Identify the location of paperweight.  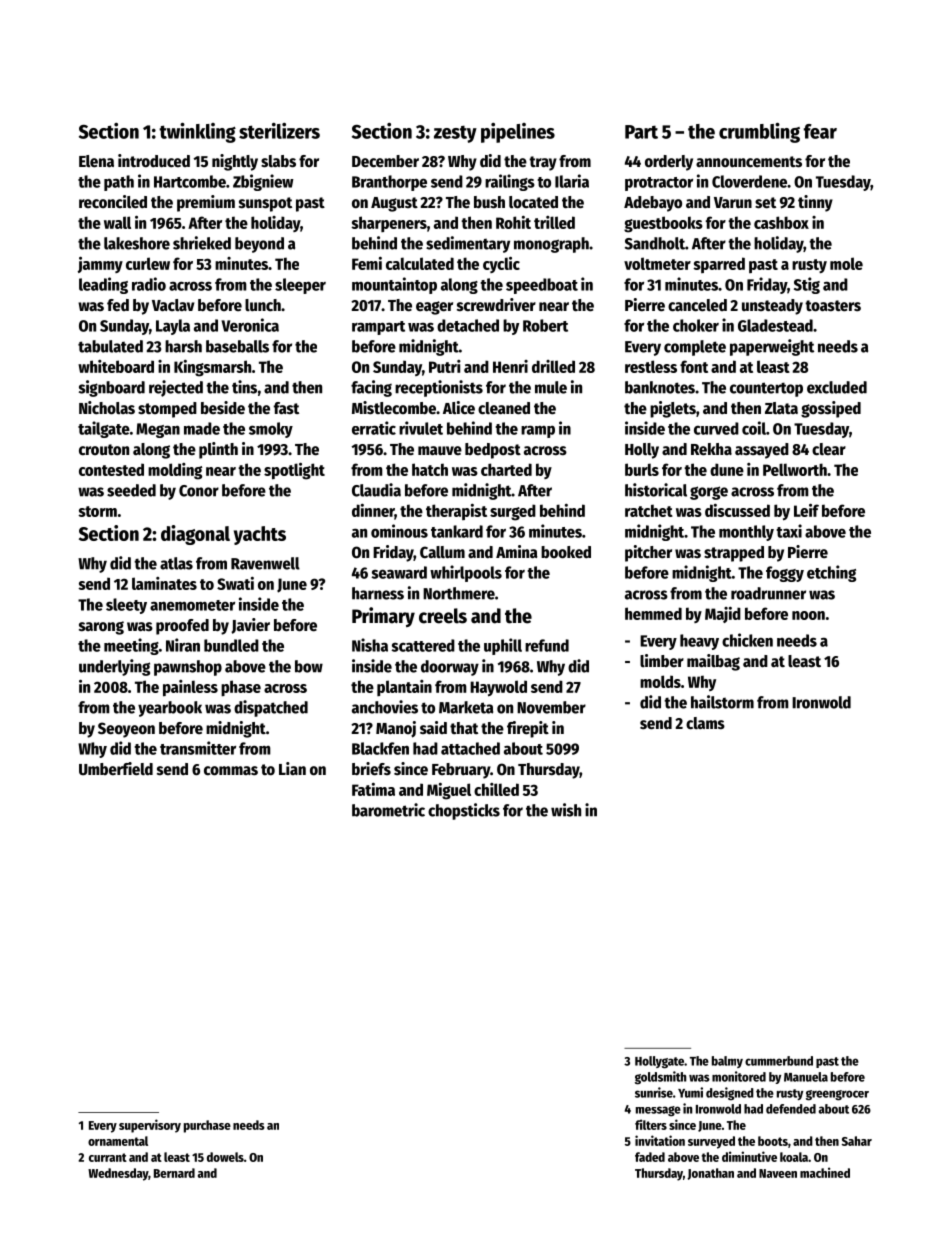
(772, 347).
